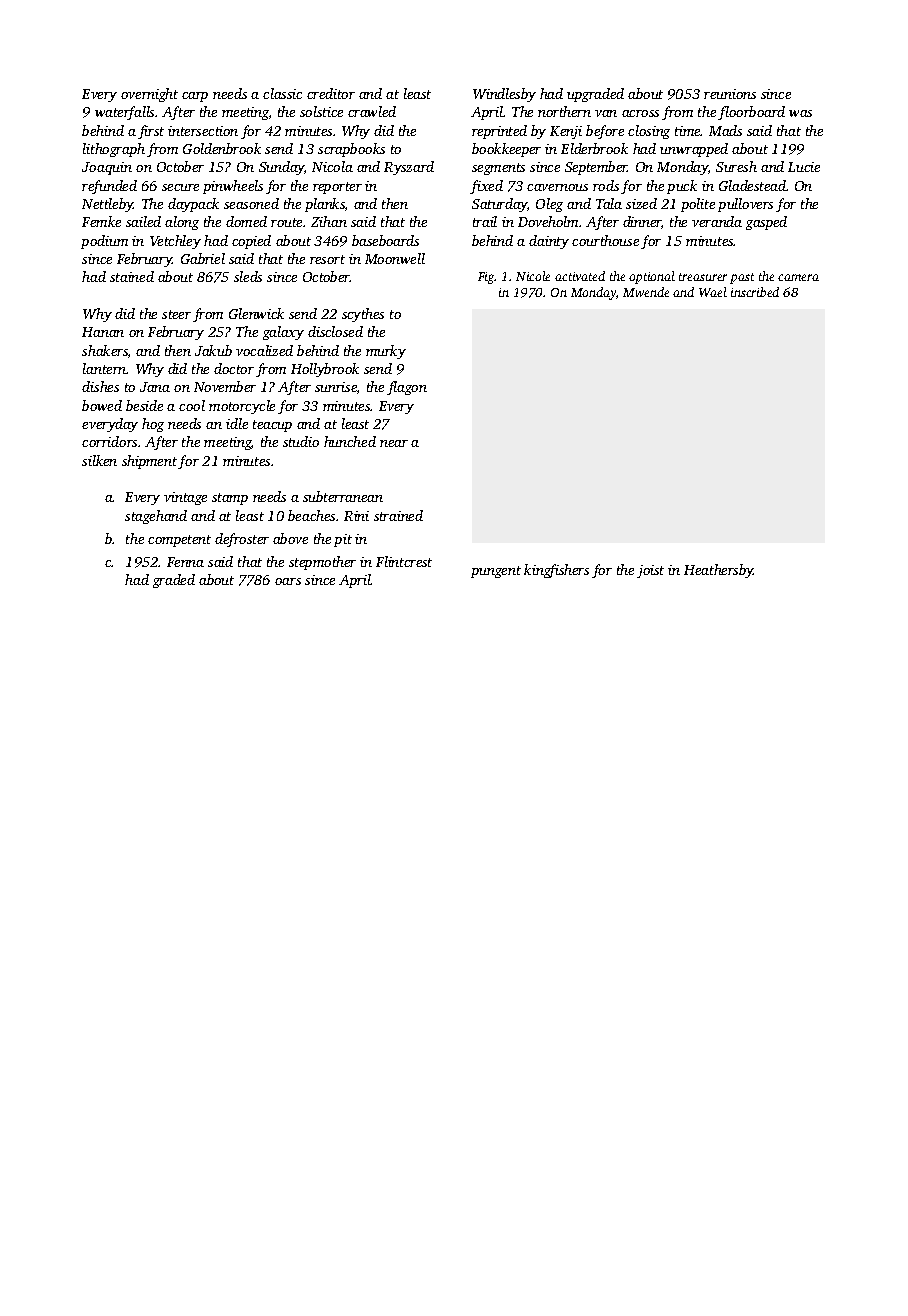  What do you see at coordinates (288, 581) in the screenshot?
I see `oars` at bounding box center [288, 581].
